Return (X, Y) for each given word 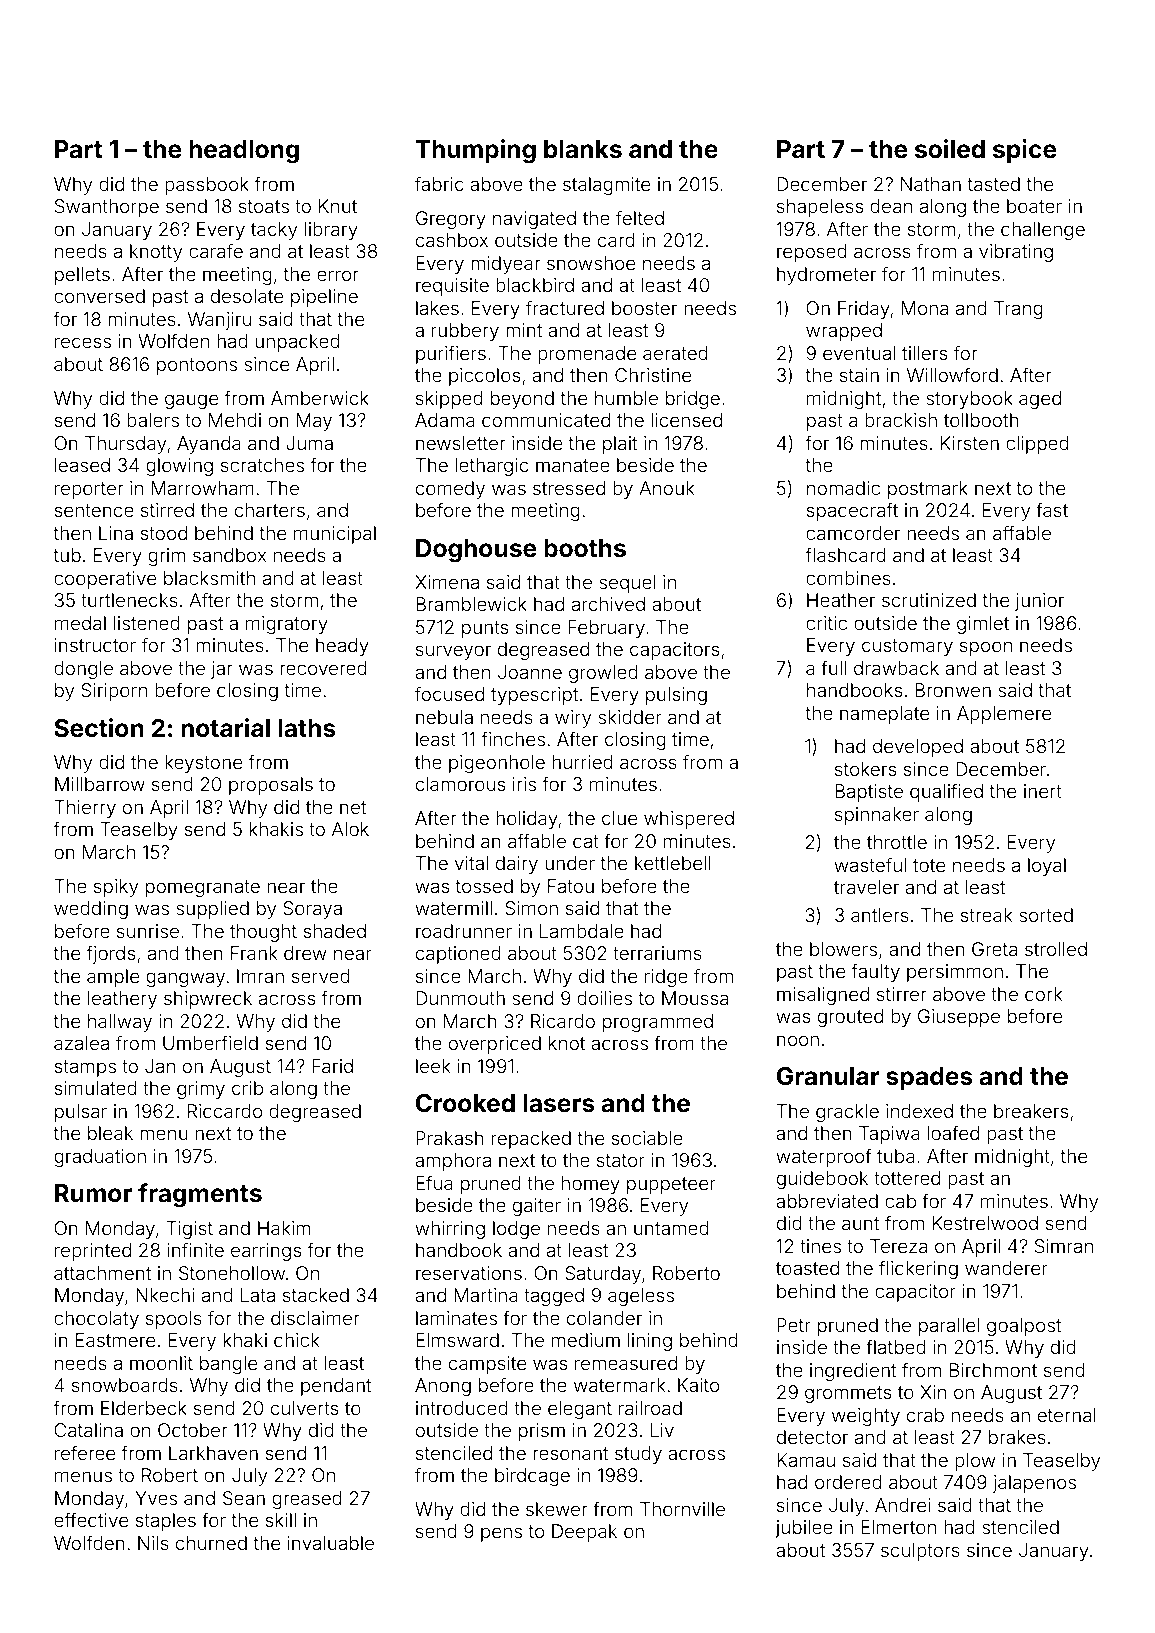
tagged (554, 1297)
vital (471, 863)
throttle (897, 842)
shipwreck (208, 1000)
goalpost (1024, 1327)
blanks (583, 149)
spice (1024, 151)
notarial (225, 728)
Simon (531, 908)
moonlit (161, 1363)
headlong (244, 152)
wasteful (870, 864)
